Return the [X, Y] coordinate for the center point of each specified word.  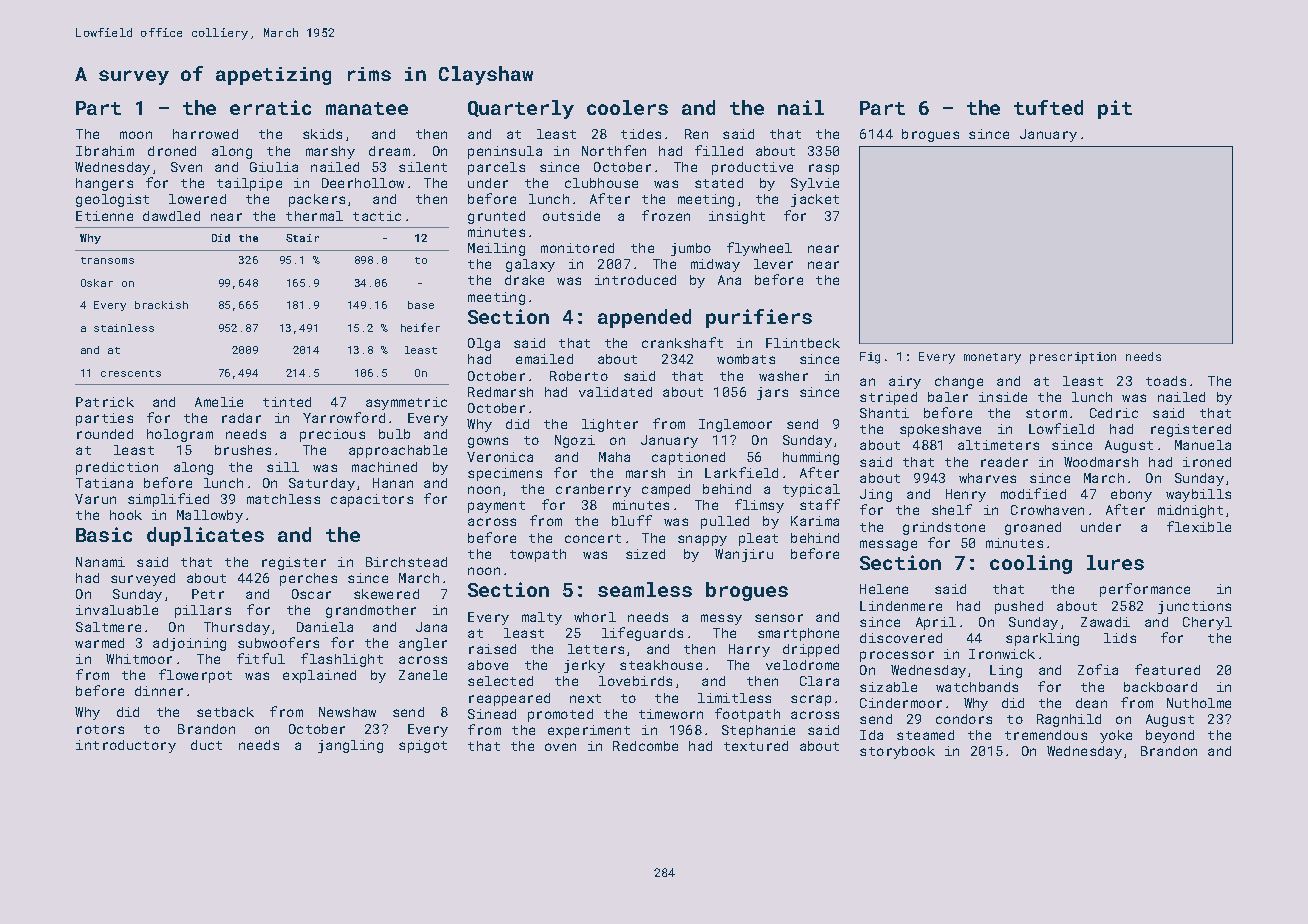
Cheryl [1207, 623]
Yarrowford [344, 417]
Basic [104, 534]
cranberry [593, 490]
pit [1115, 109]
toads [1166, 381]
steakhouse [661, 665]
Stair [302, 238]
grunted [496, 217]
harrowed [205, 134]
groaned [1033, 528]
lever [773, 264]
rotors [100, 729]
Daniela [325, 627]
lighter [610, 425]
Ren [696, 134]
